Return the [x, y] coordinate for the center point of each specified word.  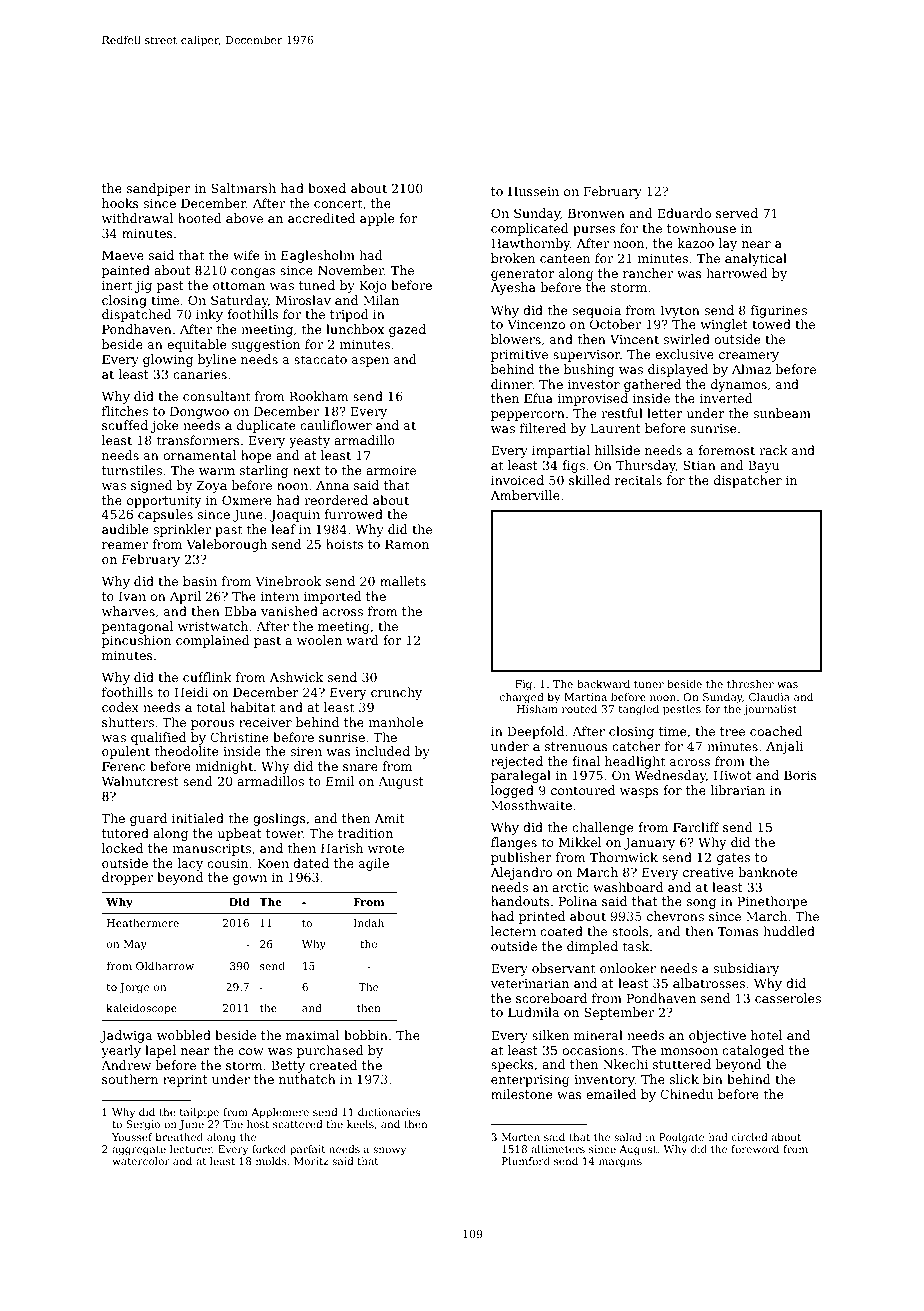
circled [749, 1137]
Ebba [241, 611]
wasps [639, 793]
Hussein [533, 191]
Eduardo [684, 213]
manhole [396, 722]
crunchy [396, 693]
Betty [288, 1067]
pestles [682, 710]
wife [246, 255]
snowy [389, 1151]
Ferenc [123, 766]
